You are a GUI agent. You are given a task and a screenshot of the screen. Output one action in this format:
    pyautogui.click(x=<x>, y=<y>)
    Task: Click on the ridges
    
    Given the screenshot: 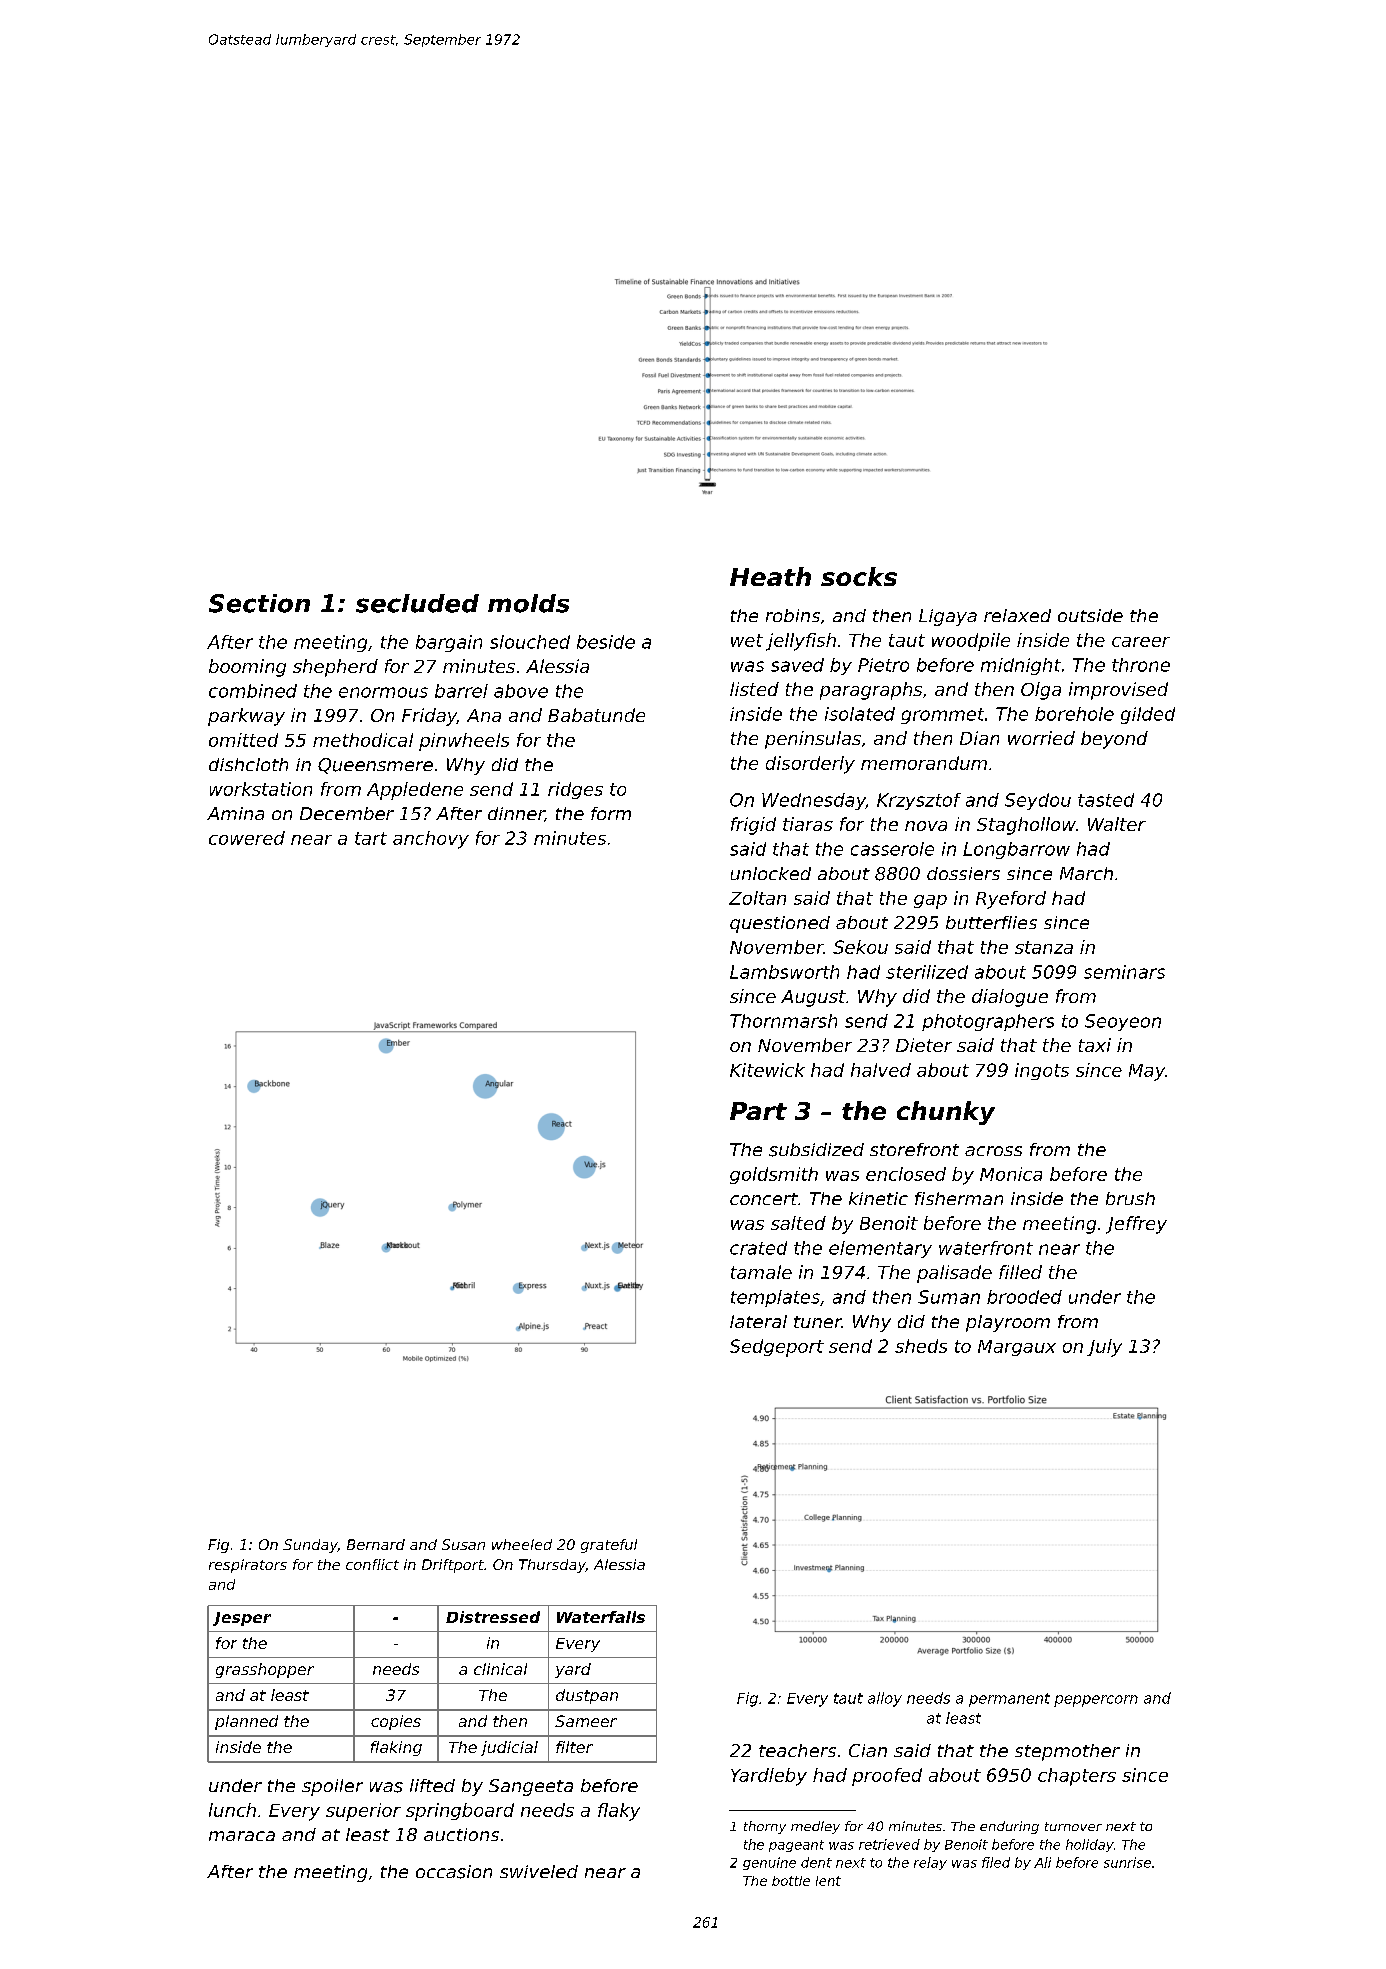 What is the action you would take?
    pyautogui.click(x=575, y=790)
